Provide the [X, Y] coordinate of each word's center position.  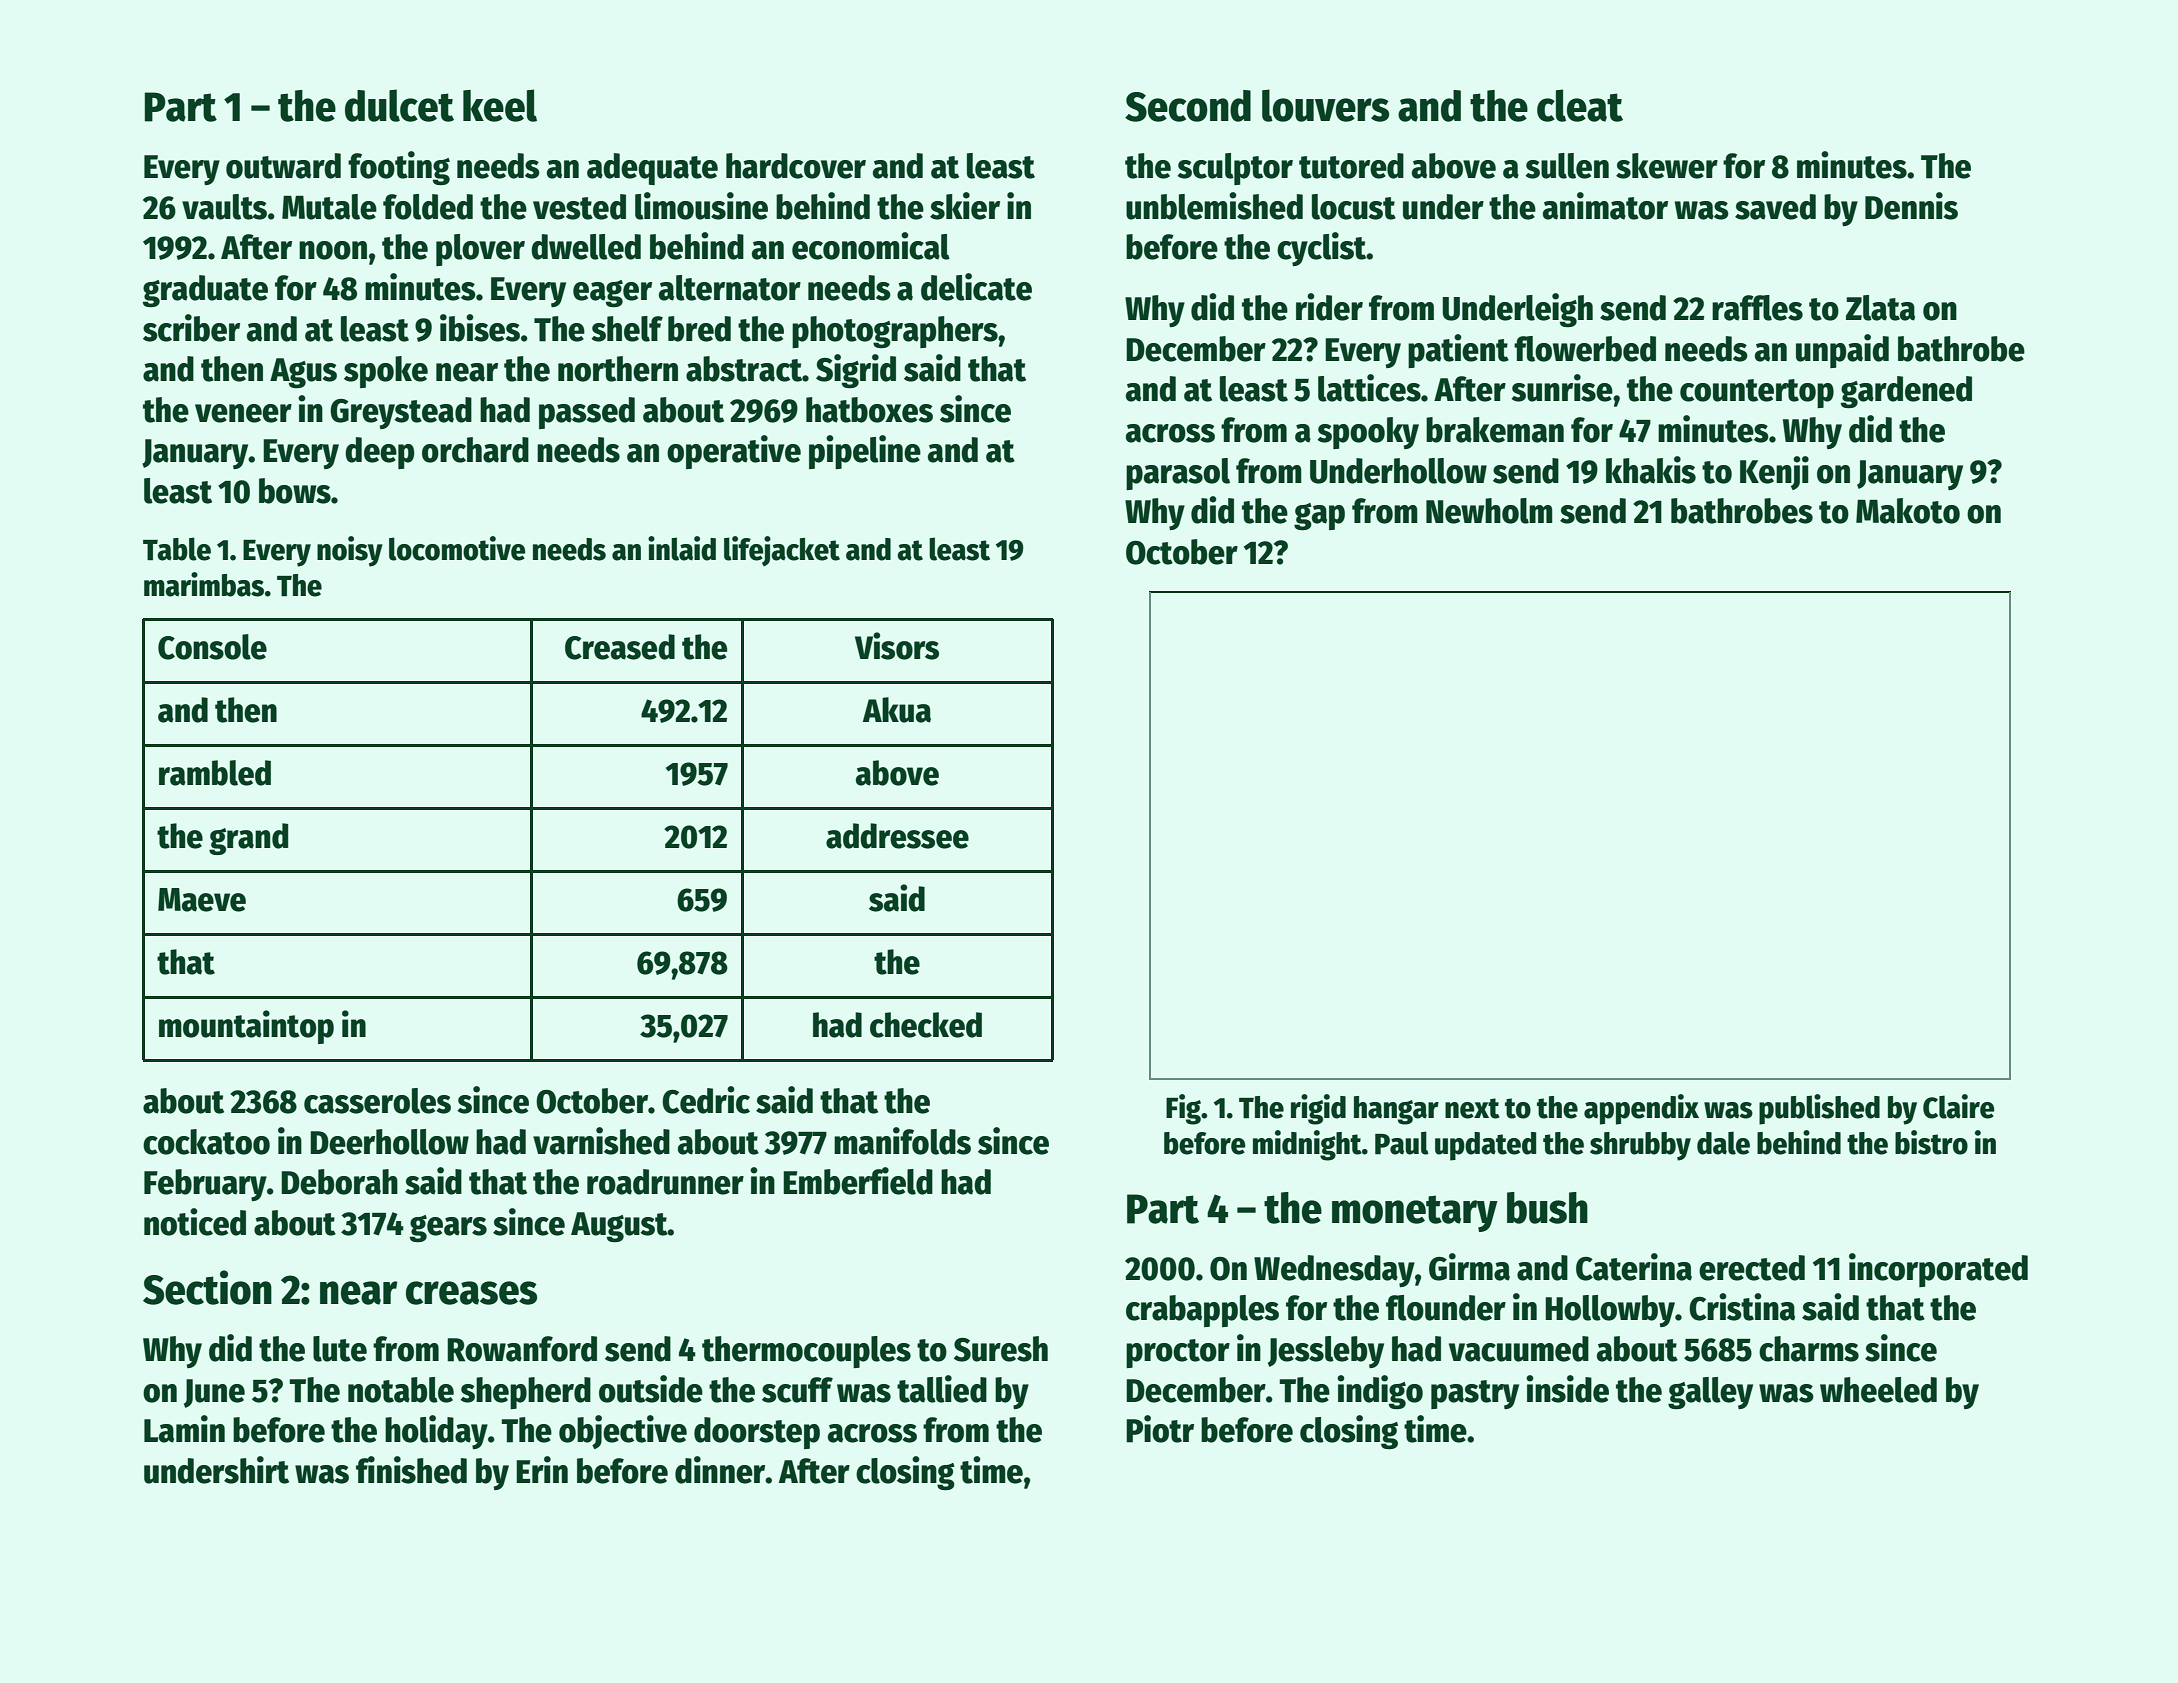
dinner [720, 1470]
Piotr [1160, 1429]
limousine [701, 206]
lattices [1369, 388]
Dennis [1911, 206]
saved [1775, 207]
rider [1329, 307]
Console [212, 647]
